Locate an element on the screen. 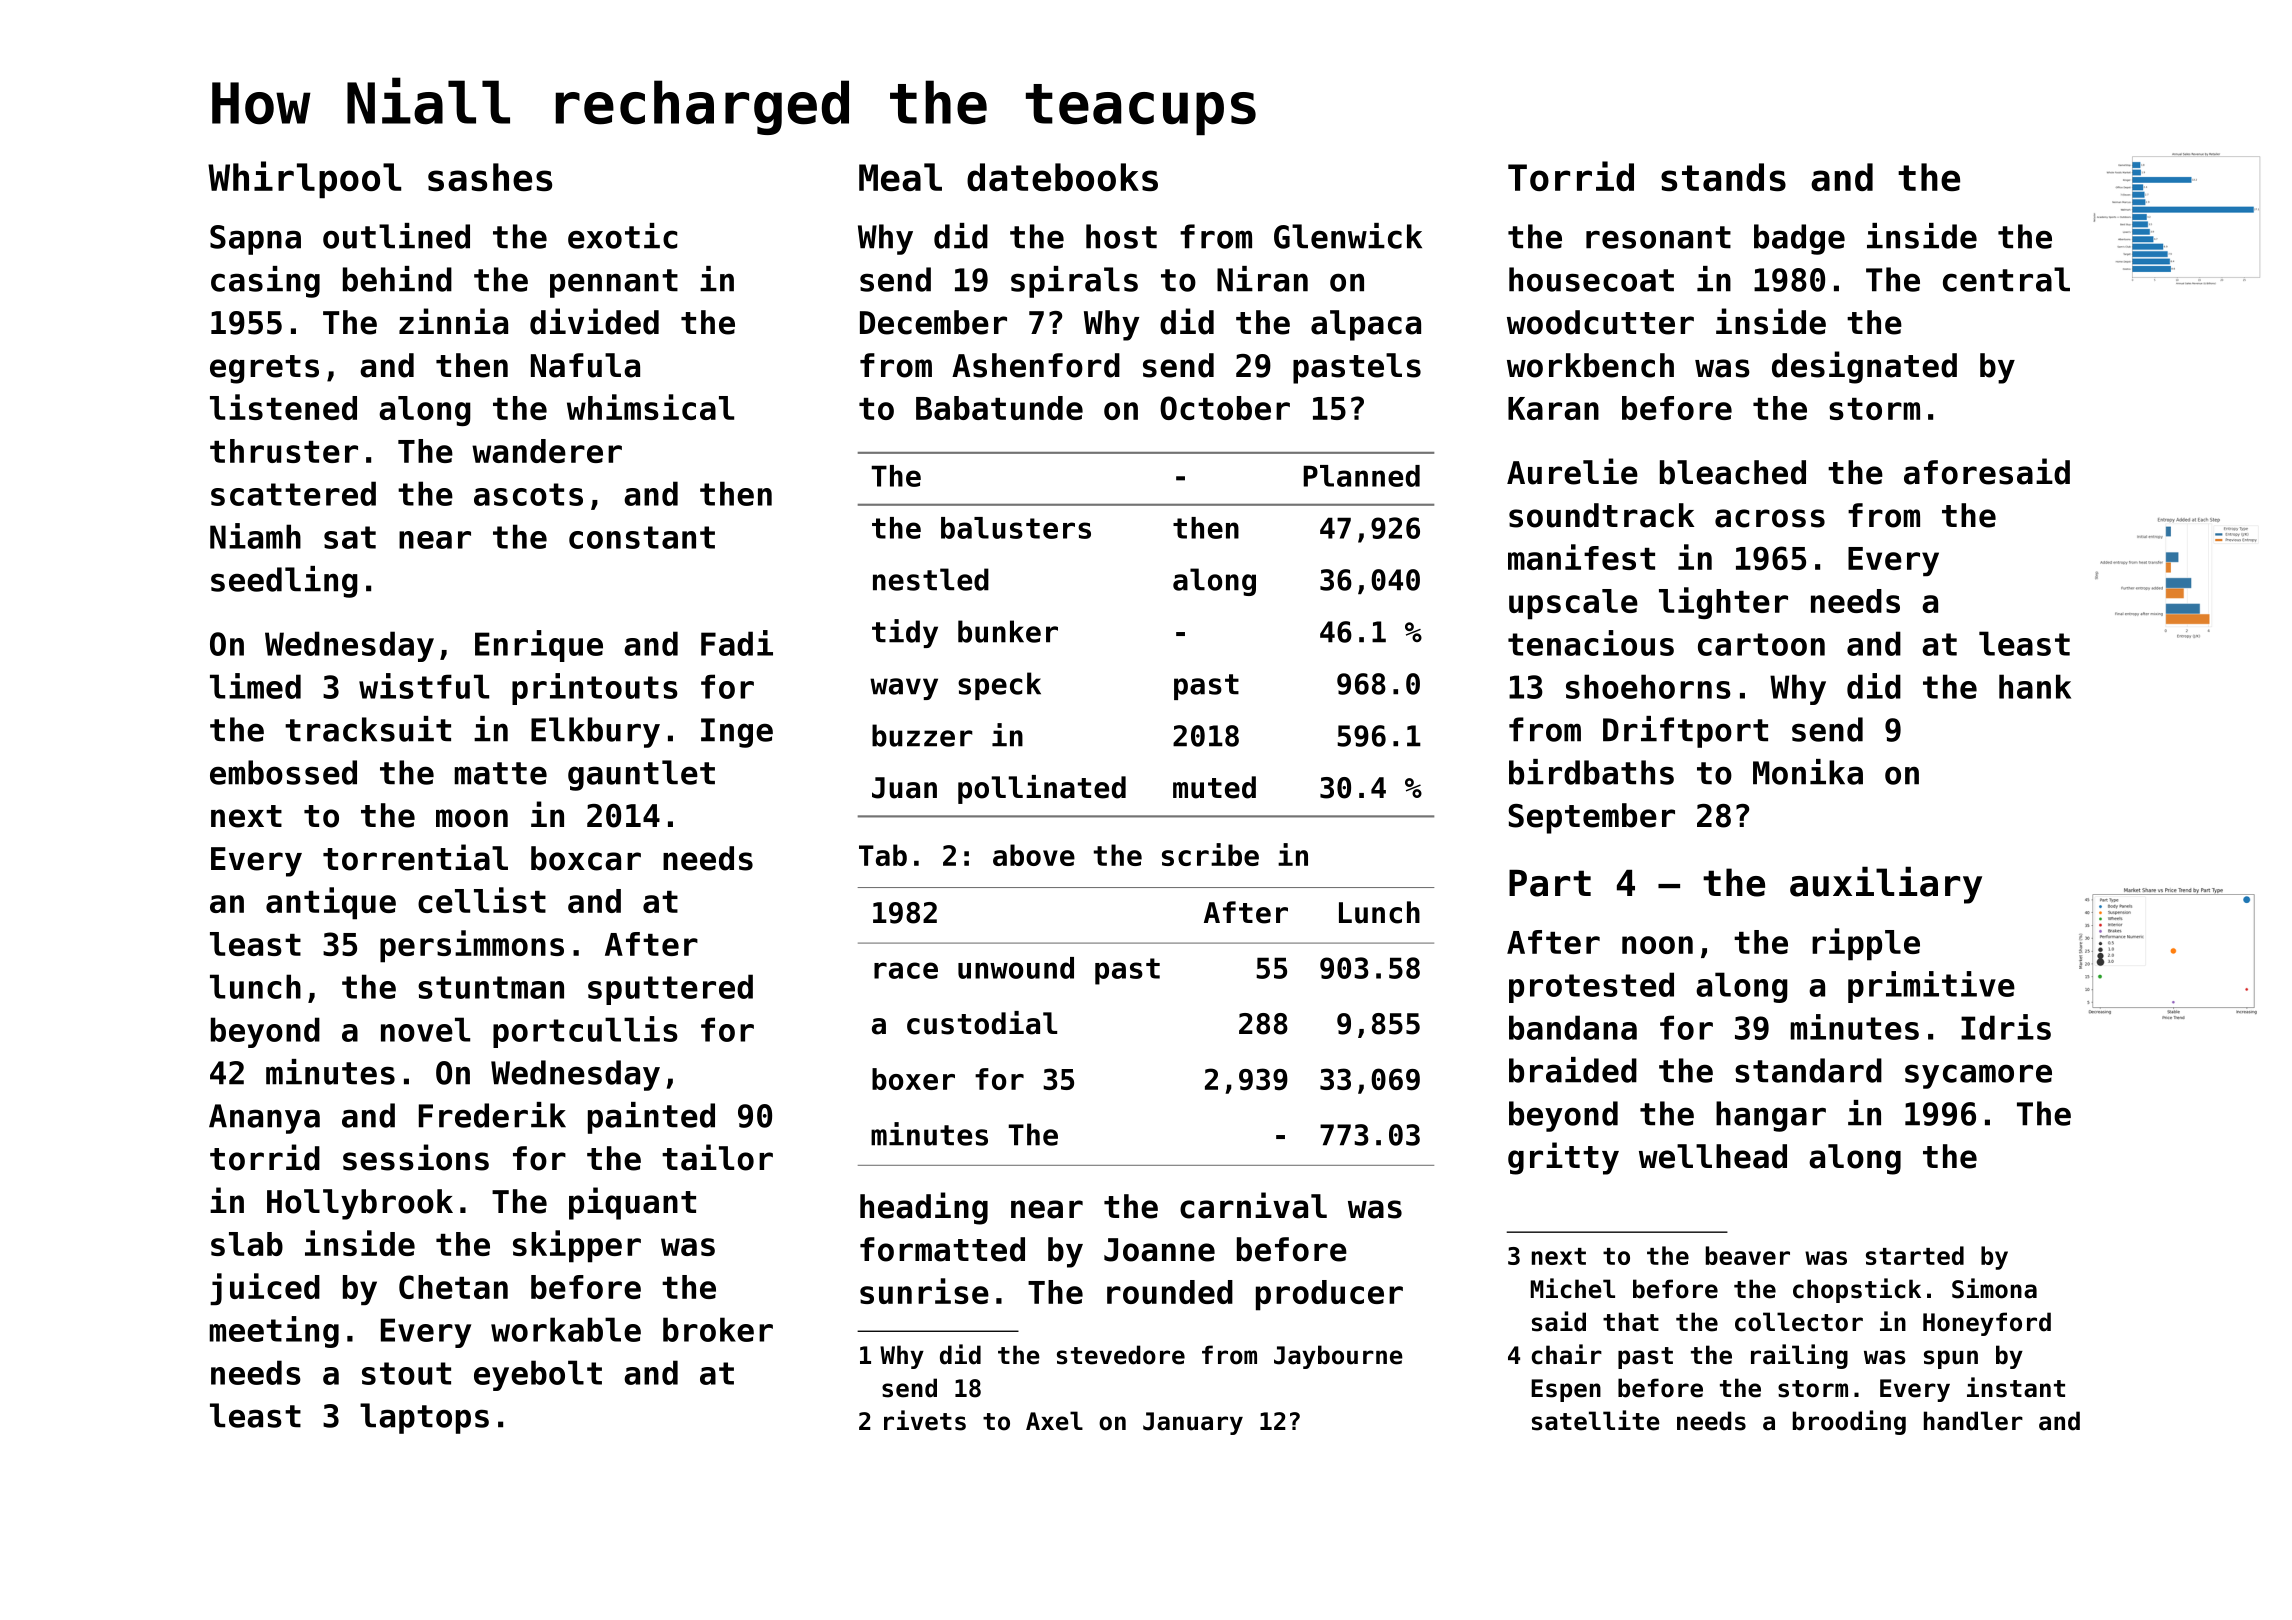 This screenshot has height=1620, width=2292. satellite is located at coordinates (1596, 1420).
